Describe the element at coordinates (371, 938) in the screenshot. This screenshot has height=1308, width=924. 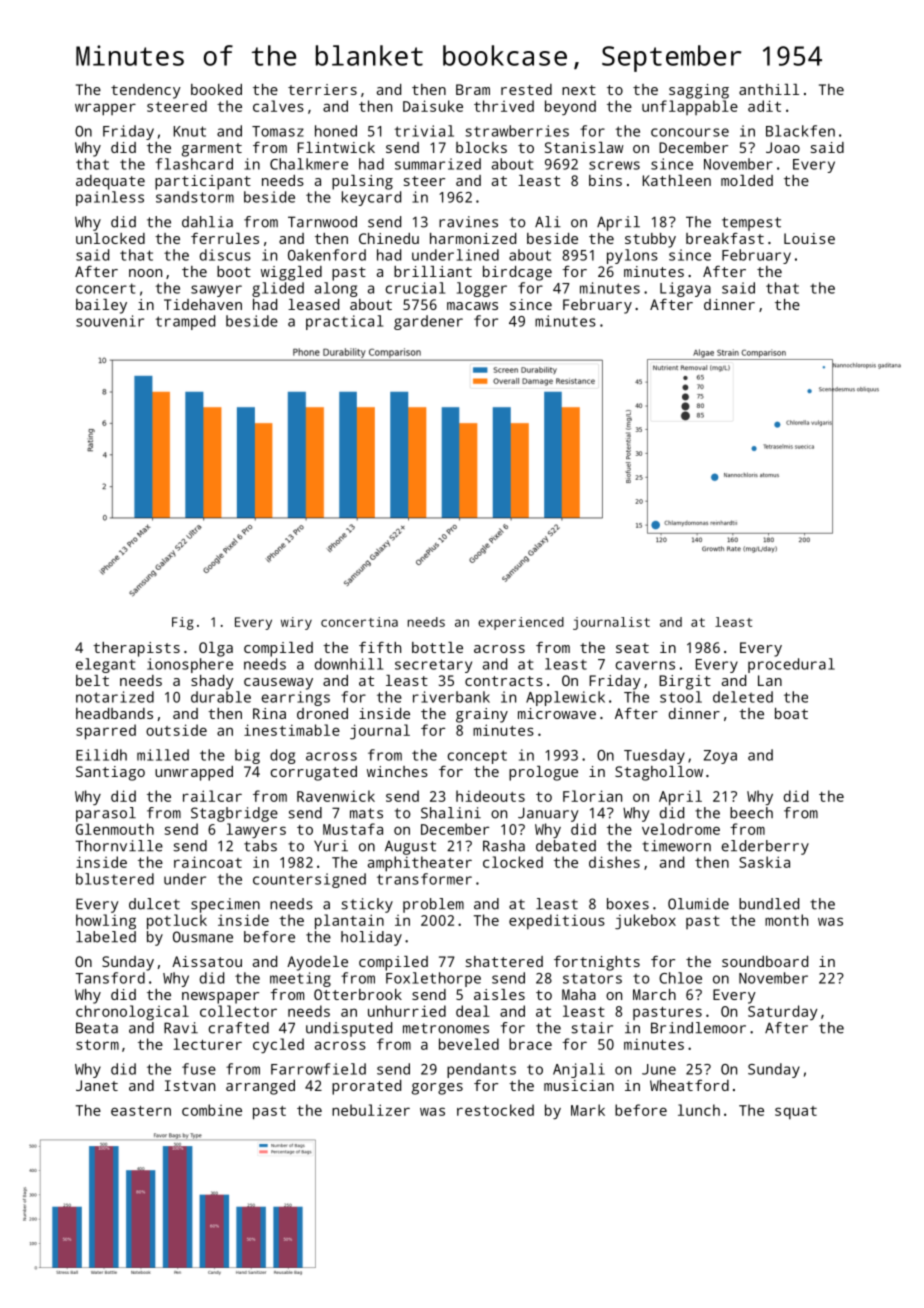
I see `holiday` at that location.
